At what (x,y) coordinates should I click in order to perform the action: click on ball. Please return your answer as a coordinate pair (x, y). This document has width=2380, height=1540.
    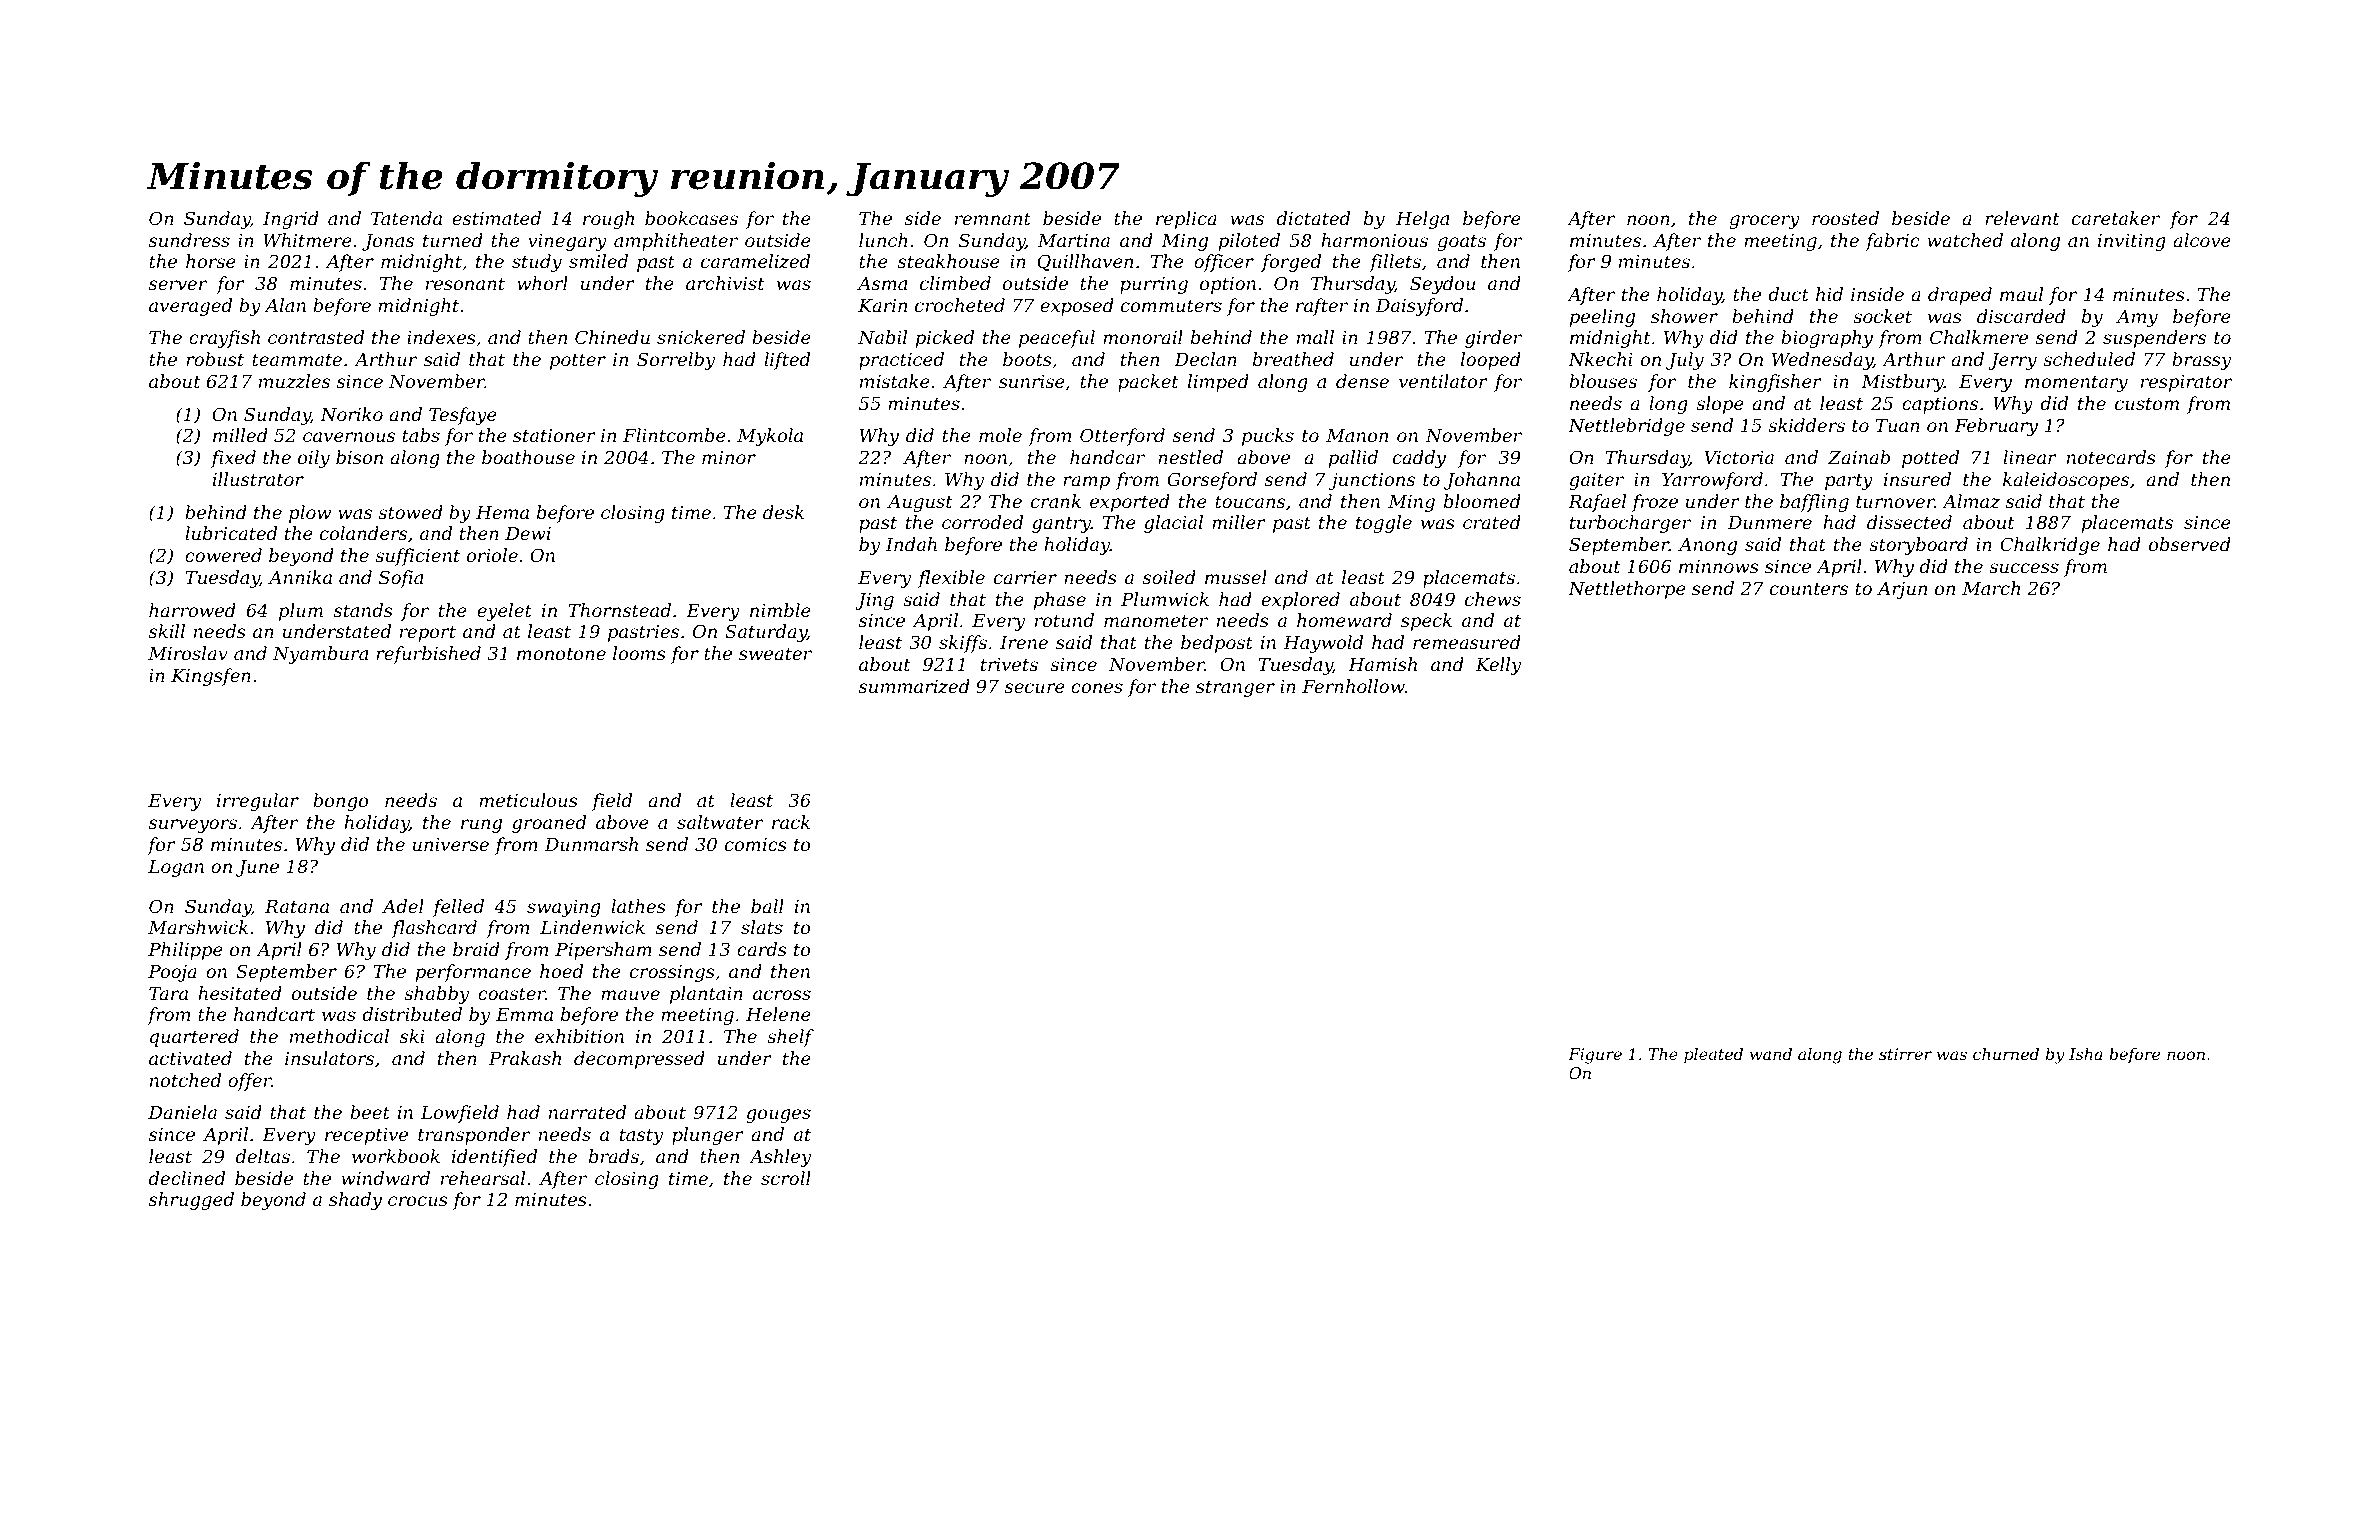
    Looking at the image, I should click on (767, 906).
